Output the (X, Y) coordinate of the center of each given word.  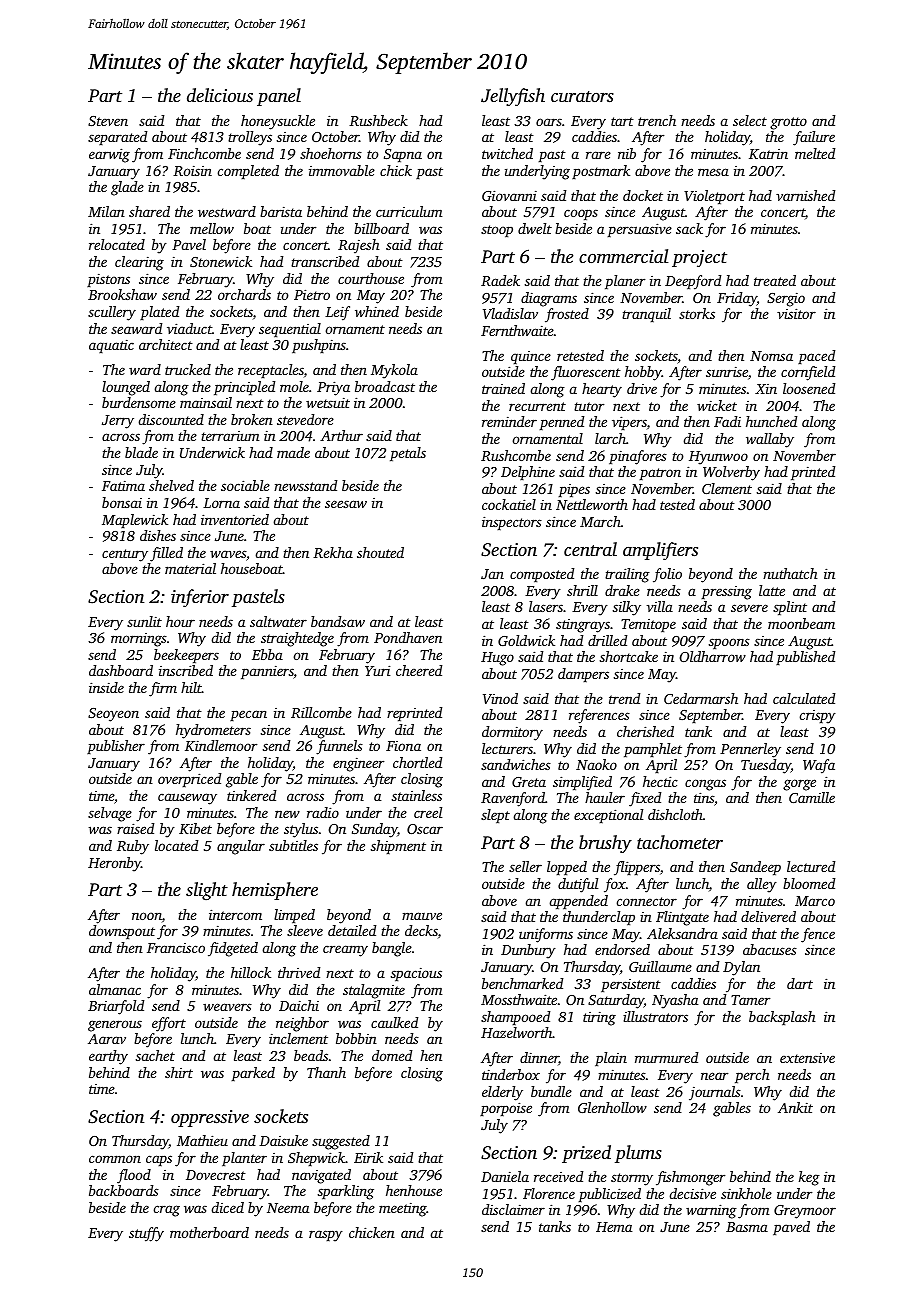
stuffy (146, 1234)
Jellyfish (513, 97)
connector (647, 901)
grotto (788, 123)
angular (241, 847)
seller (525, 866)
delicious (220, 95)
